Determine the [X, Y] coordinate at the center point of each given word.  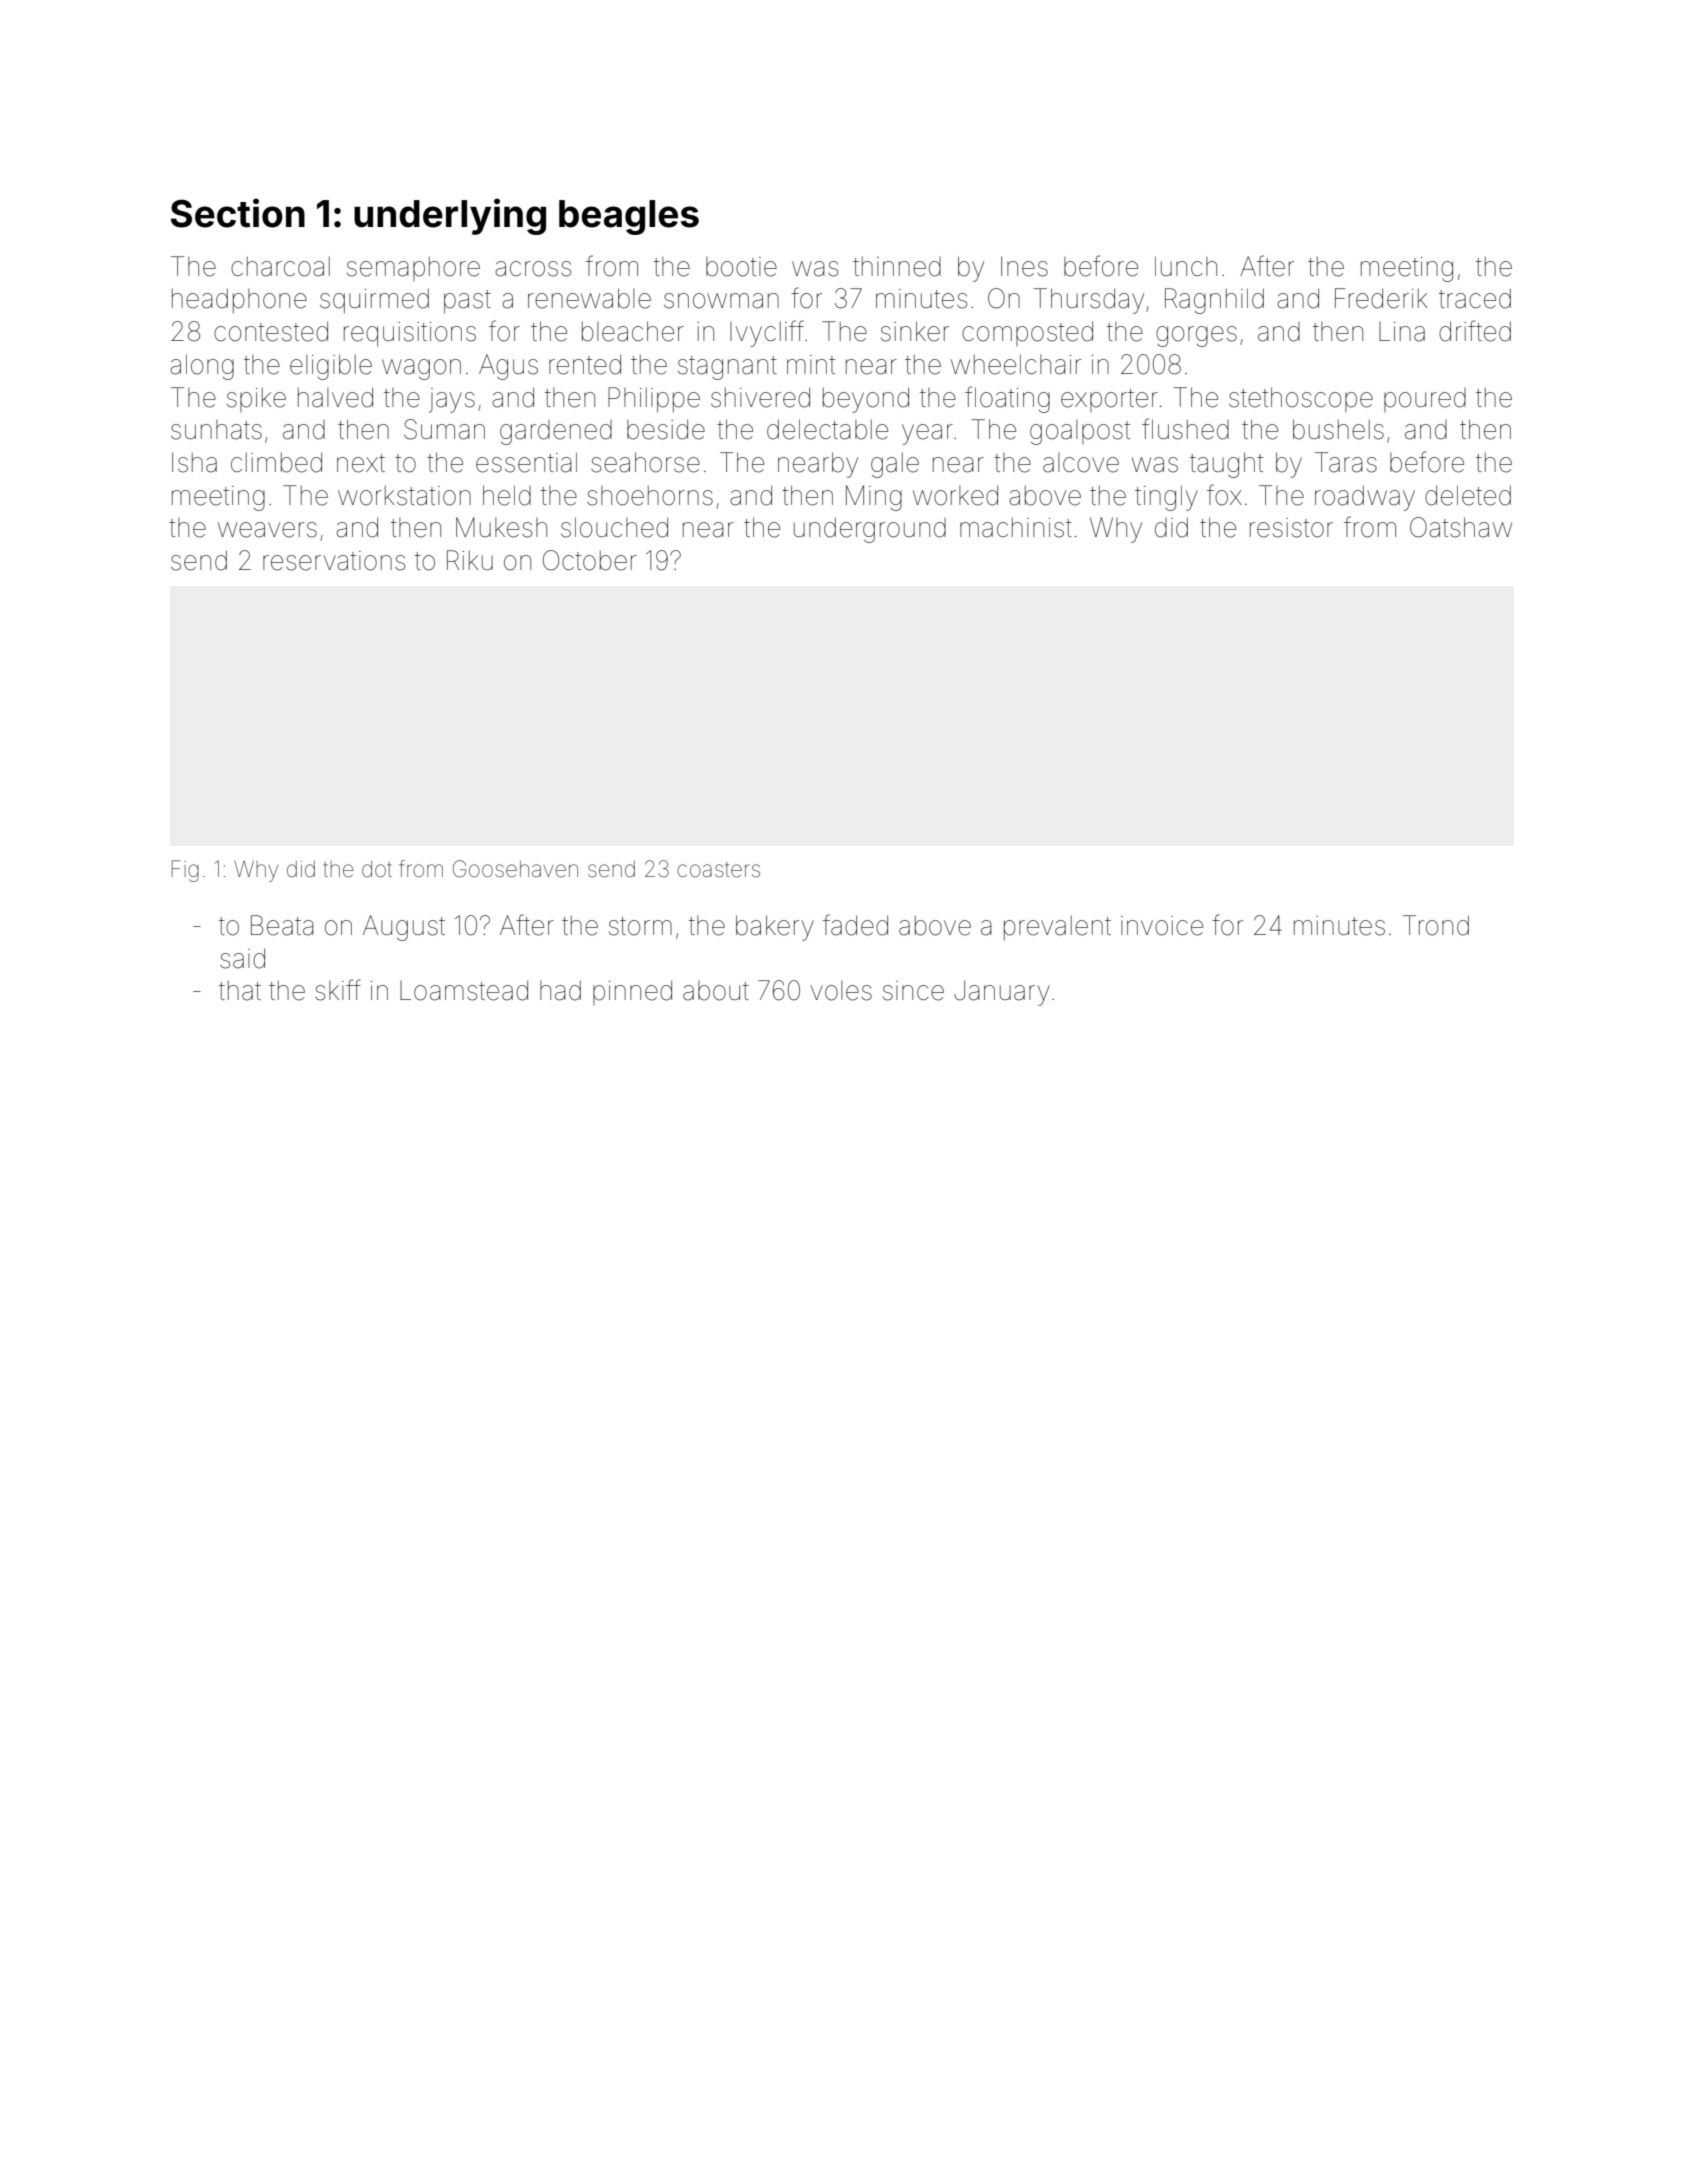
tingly [1166, 498]
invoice [1162, 926]
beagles [629, 217]
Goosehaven [515, 869]
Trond [1436, 925]
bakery [775, 928]
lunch [1186, 266]
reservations [334, 561]
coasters [718, 870]
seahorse [645, 462]
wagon [421, 369]
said [242, 958]
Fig [185, 871]
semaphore [413, 269]
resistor [1291, 528]
